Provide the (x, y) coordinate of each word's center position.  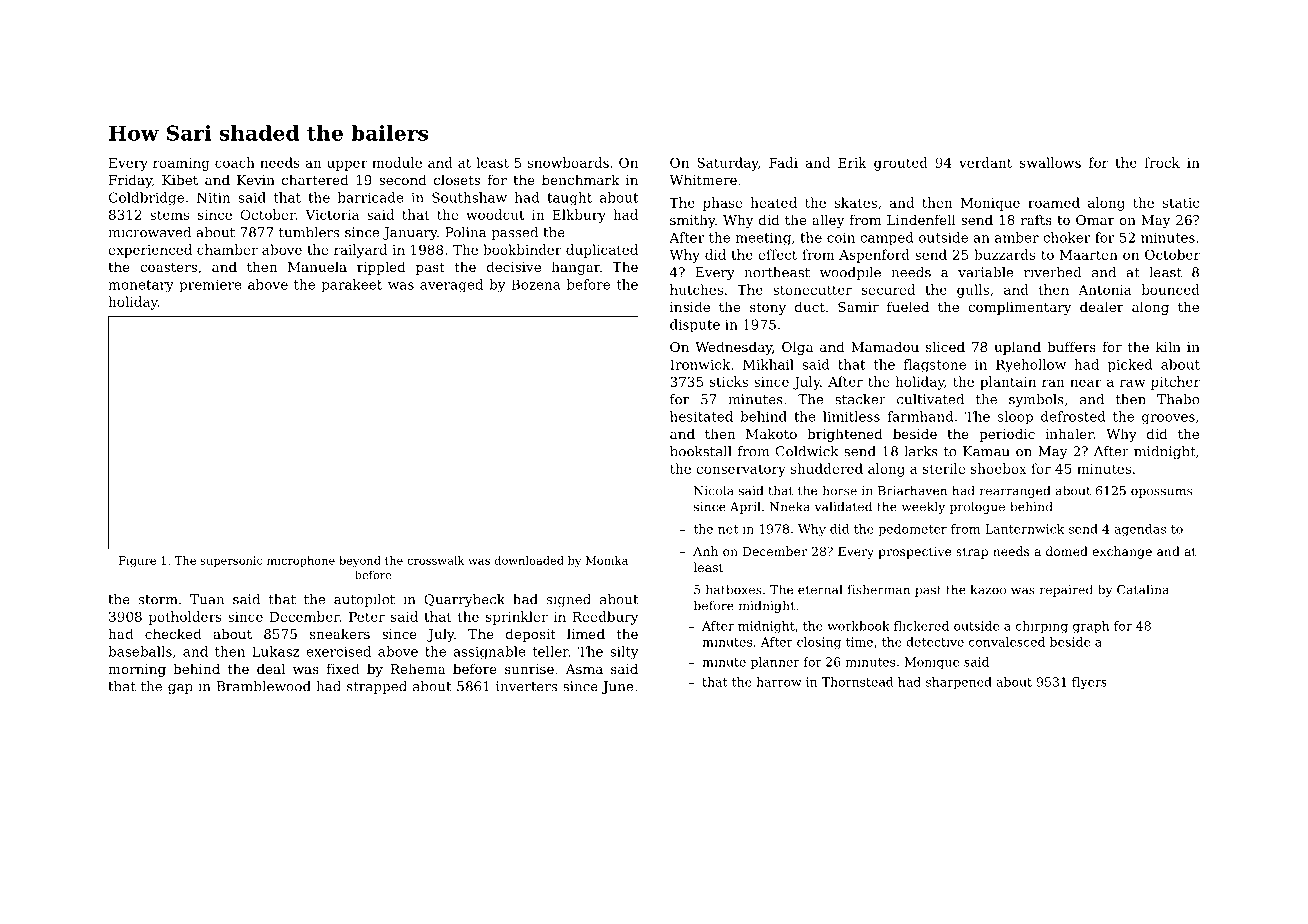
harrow (779, 682)
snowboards (568, 162)
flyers (1089, 683)
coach (235, 162)
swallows (1050, 162)
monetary (141, 286)
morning (137, 670)
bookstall (701, 451)
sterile (944, 468)
